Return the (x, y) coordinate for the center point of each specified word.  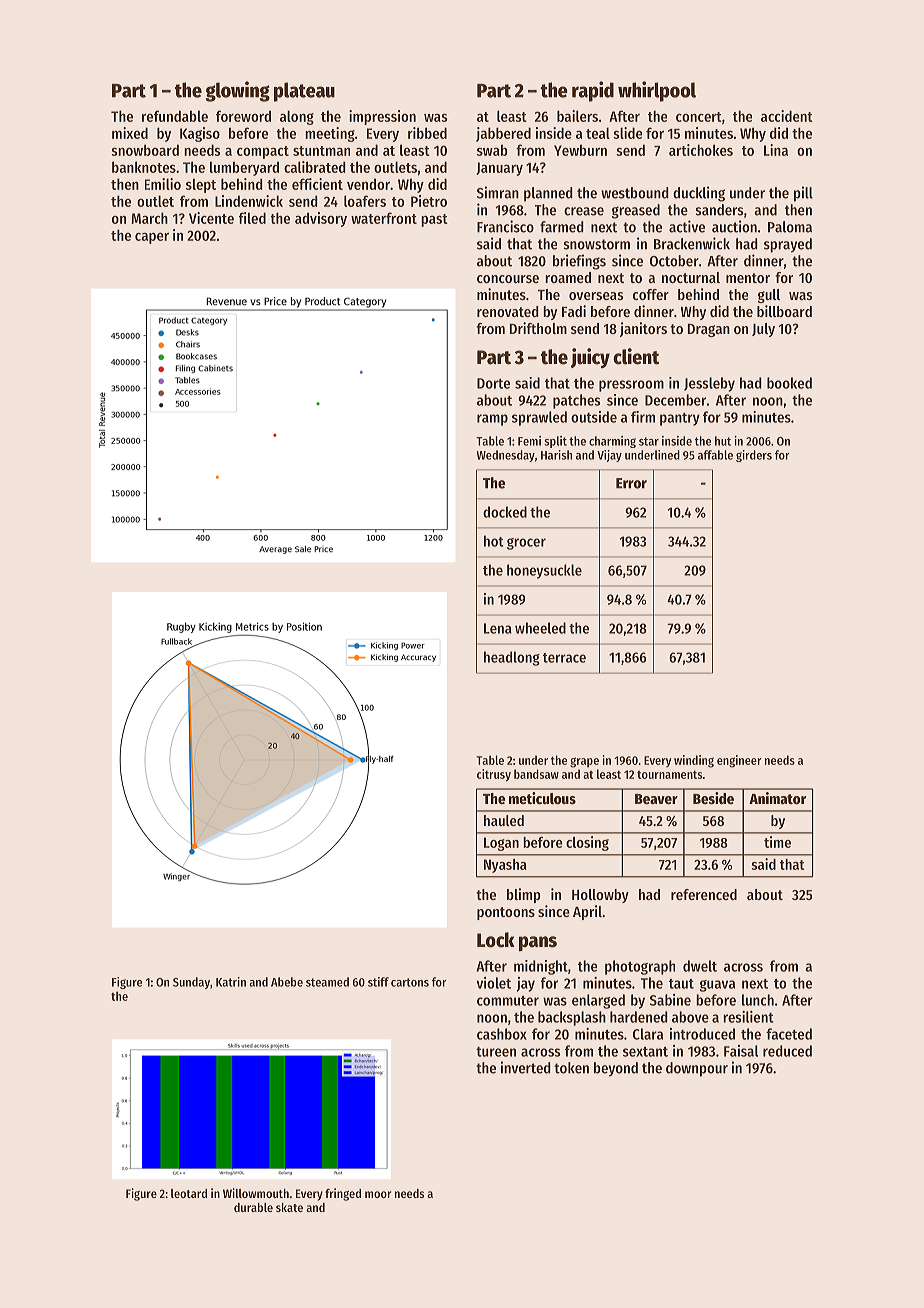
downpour (697, 1069)
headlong (512, 658)
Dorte (493, 383)
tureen (496, 1052)
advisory (321, 219)
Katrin (231, 982)
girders (754, 456)
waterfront (384, 218)
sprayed (788, 245)
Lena (498, 628)
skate (289, 1207)
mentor (748, 278)
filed (252, 218)
